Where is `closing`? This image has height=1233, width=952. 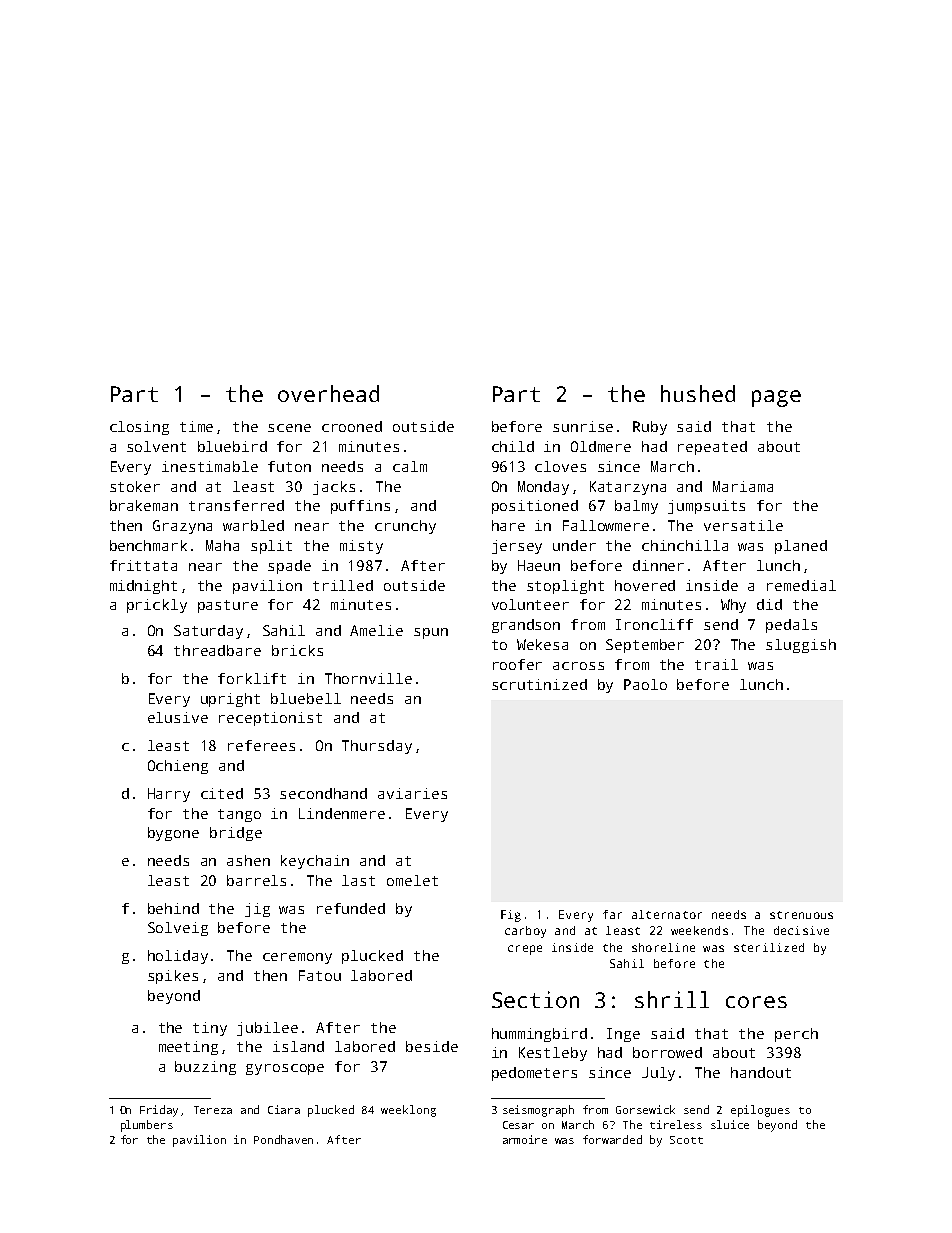
closing is located at coordinates (139, 428).
